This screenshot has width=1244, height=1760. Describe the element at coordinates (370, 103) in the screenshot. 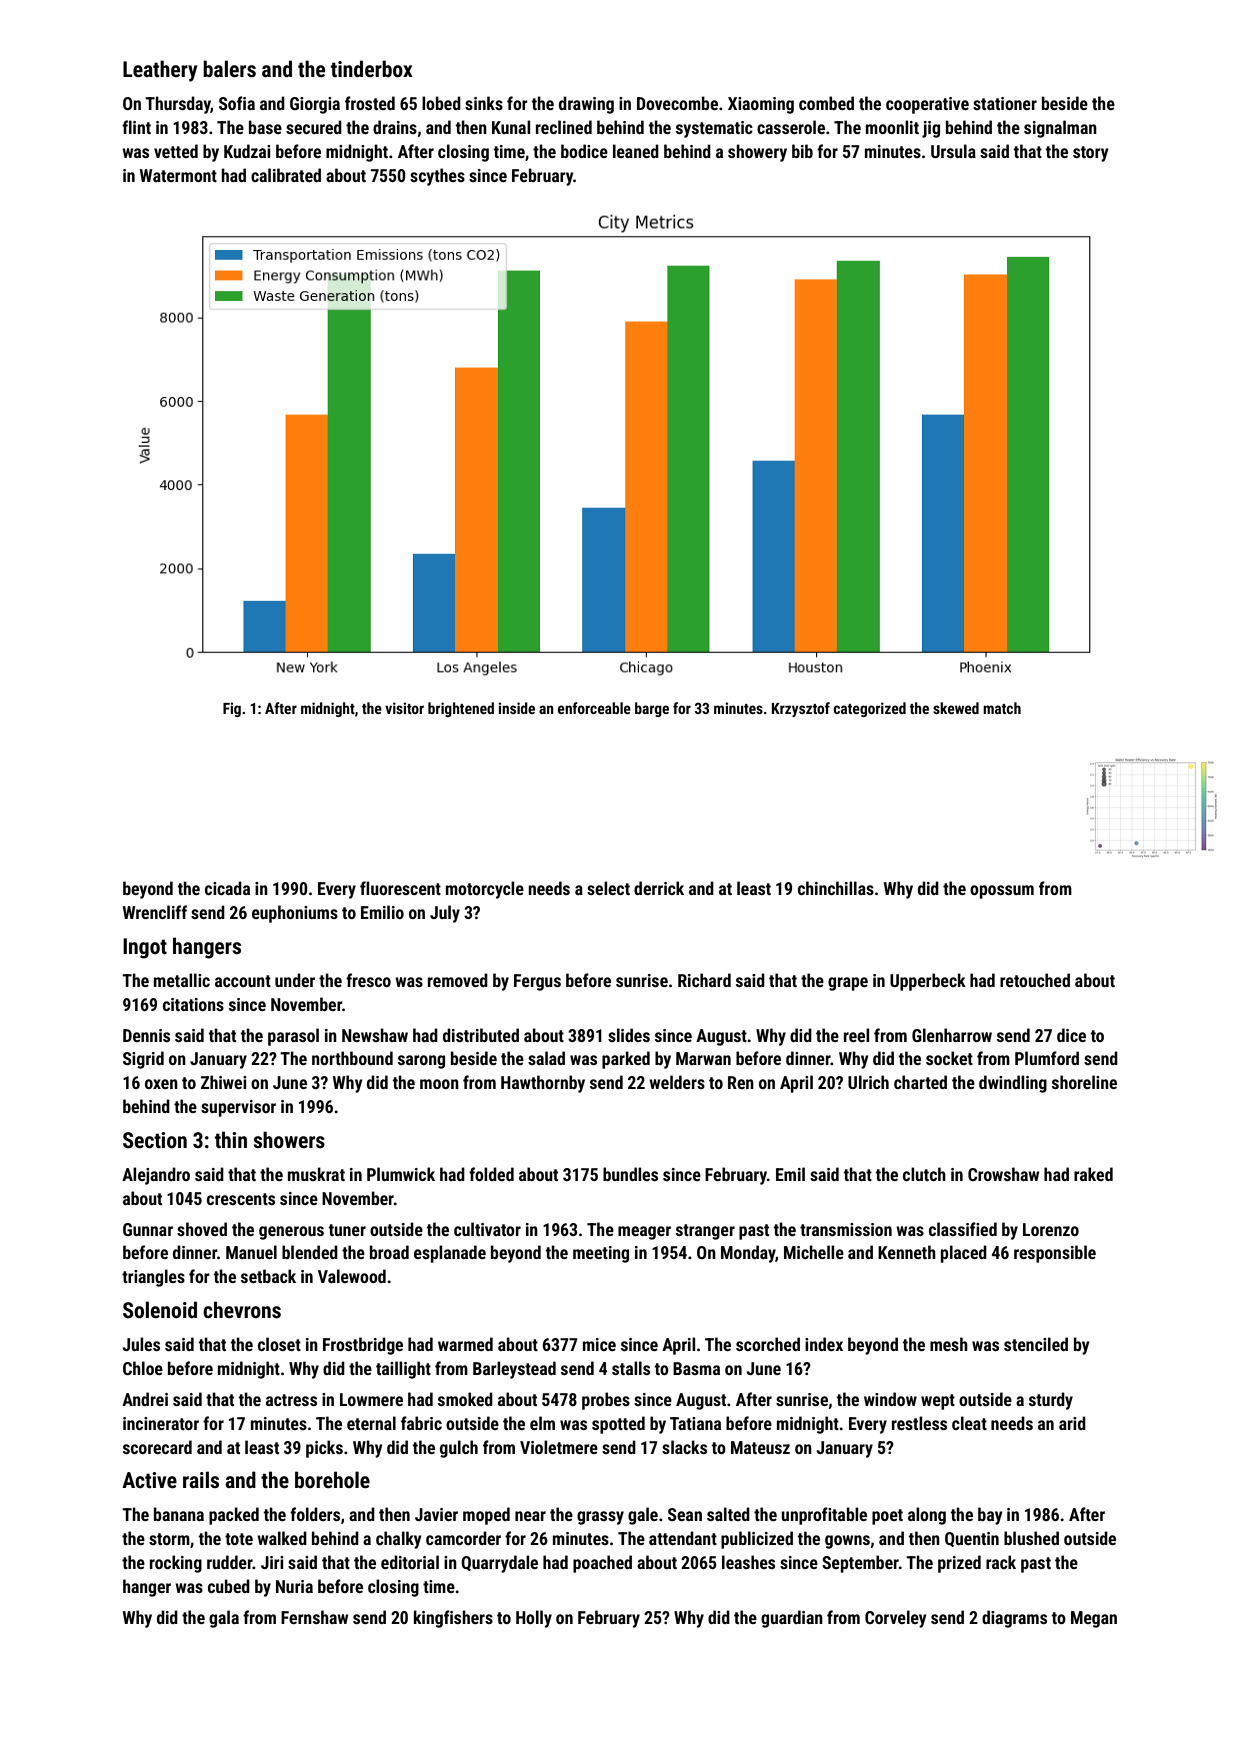

I see `frosted` at that location.
